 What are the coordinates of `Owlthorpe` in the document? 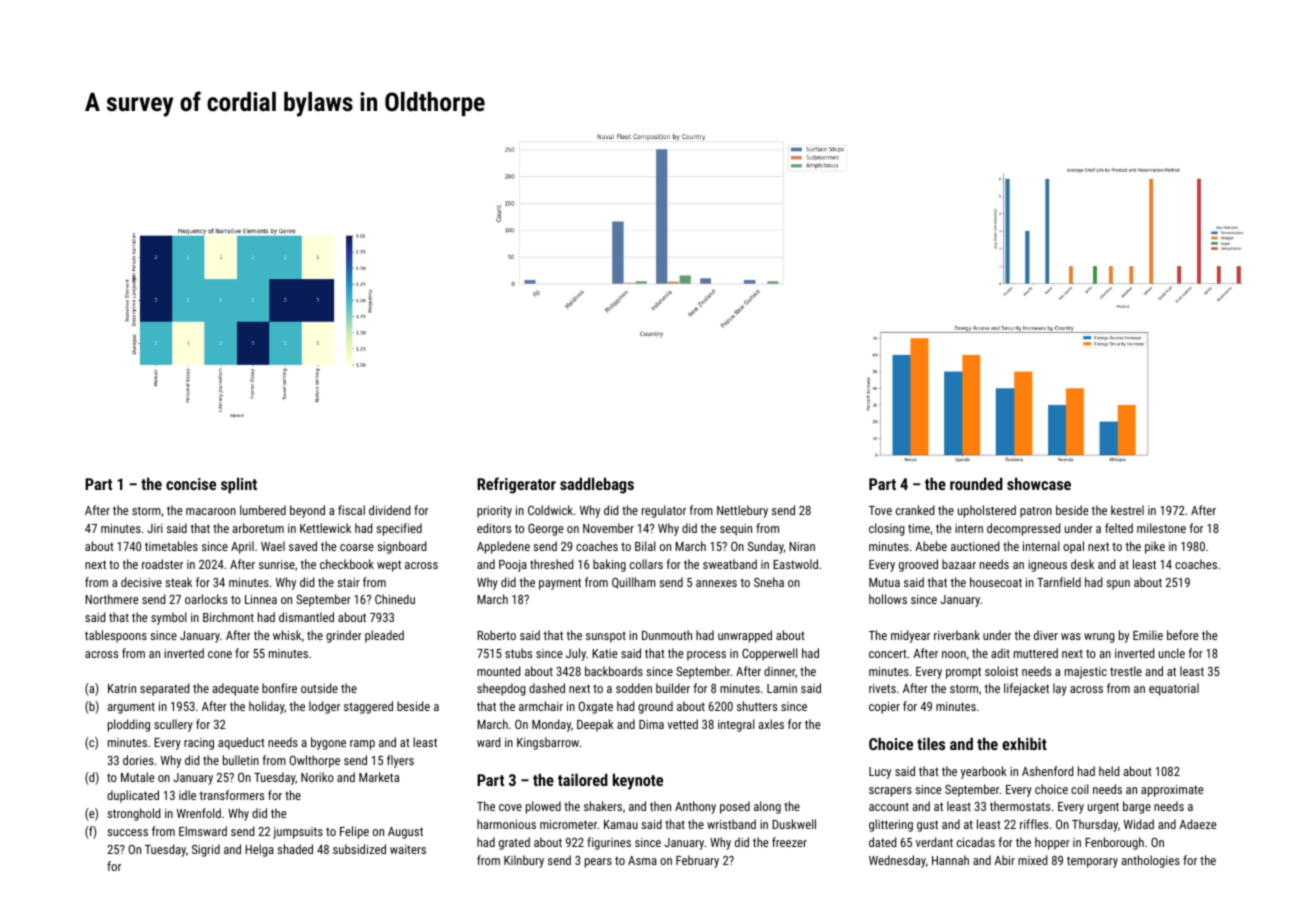 It's located at (315, 761).
